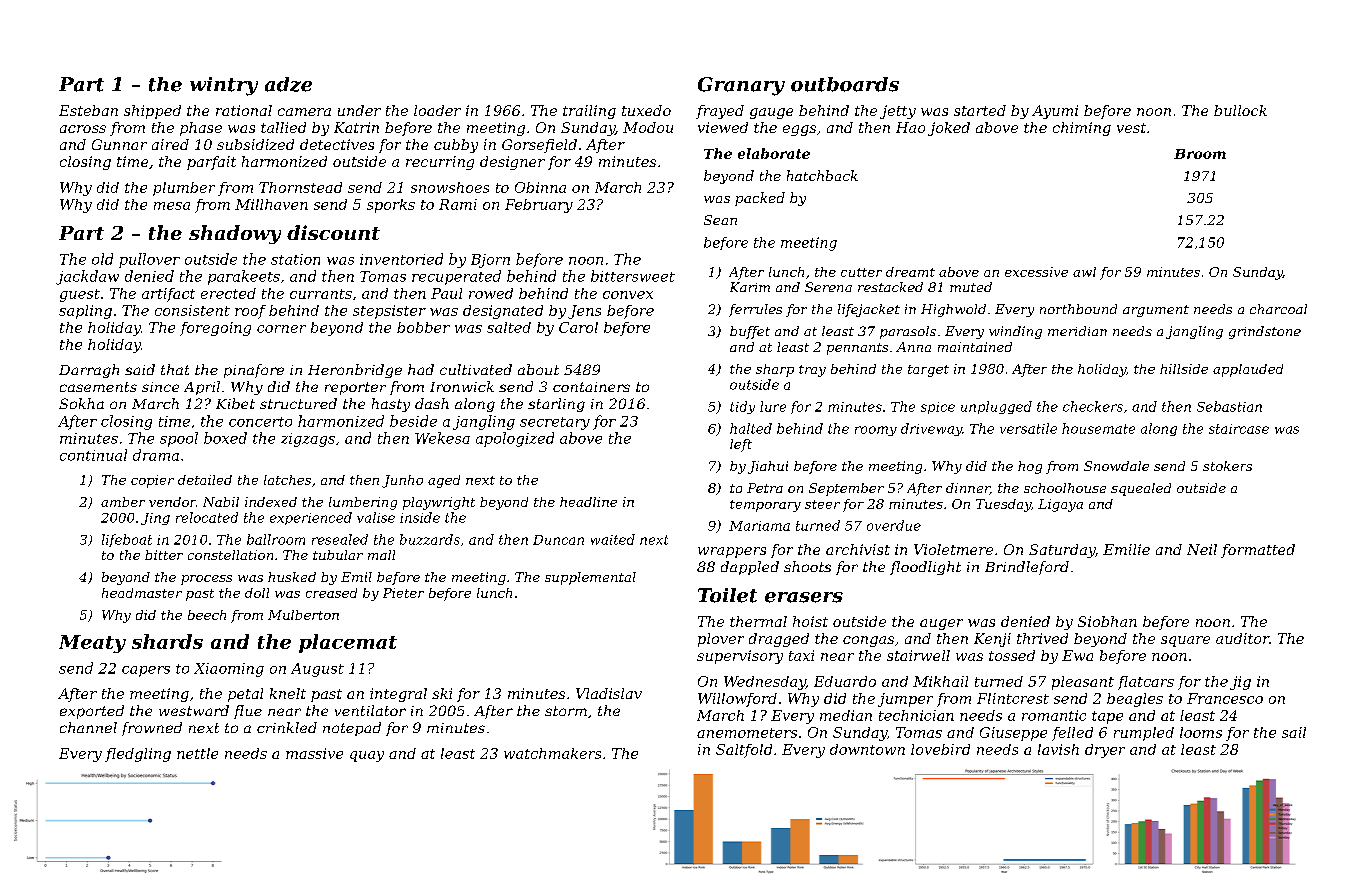 The image size is (1372, 887). What do you see at coordinates (403, 593) in the page?
I see `Pieter` at bounding box center [403, 593].
